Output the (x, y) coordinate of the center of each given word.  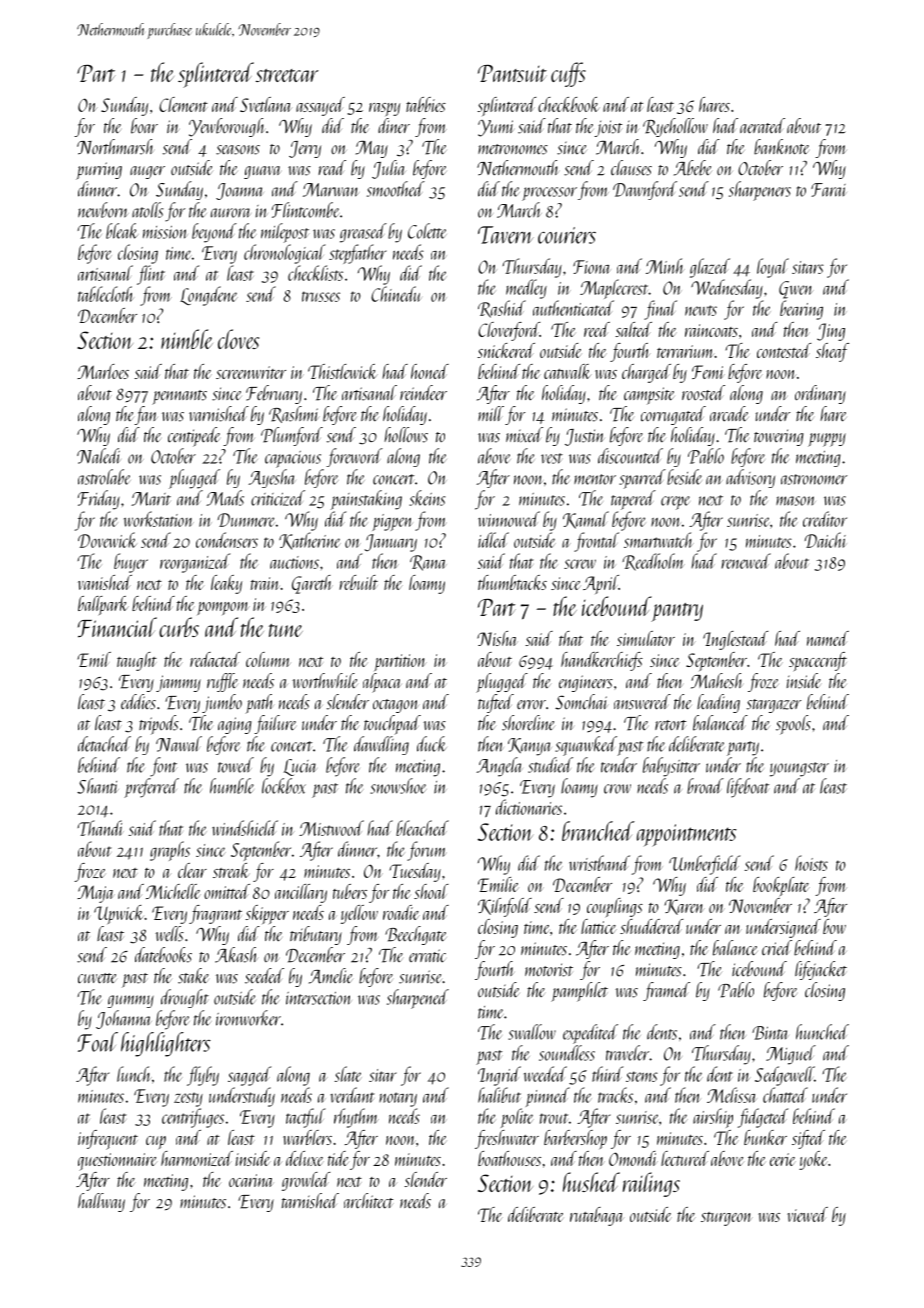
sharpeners (760, 191)
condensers (227, 540)
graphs (170, 851)
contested (784, 350)
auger (147, 172)
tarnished (310, 1201)
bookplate (781, 887)
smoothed (396, 189)
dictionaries (529, 807)
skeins (427, 498)
